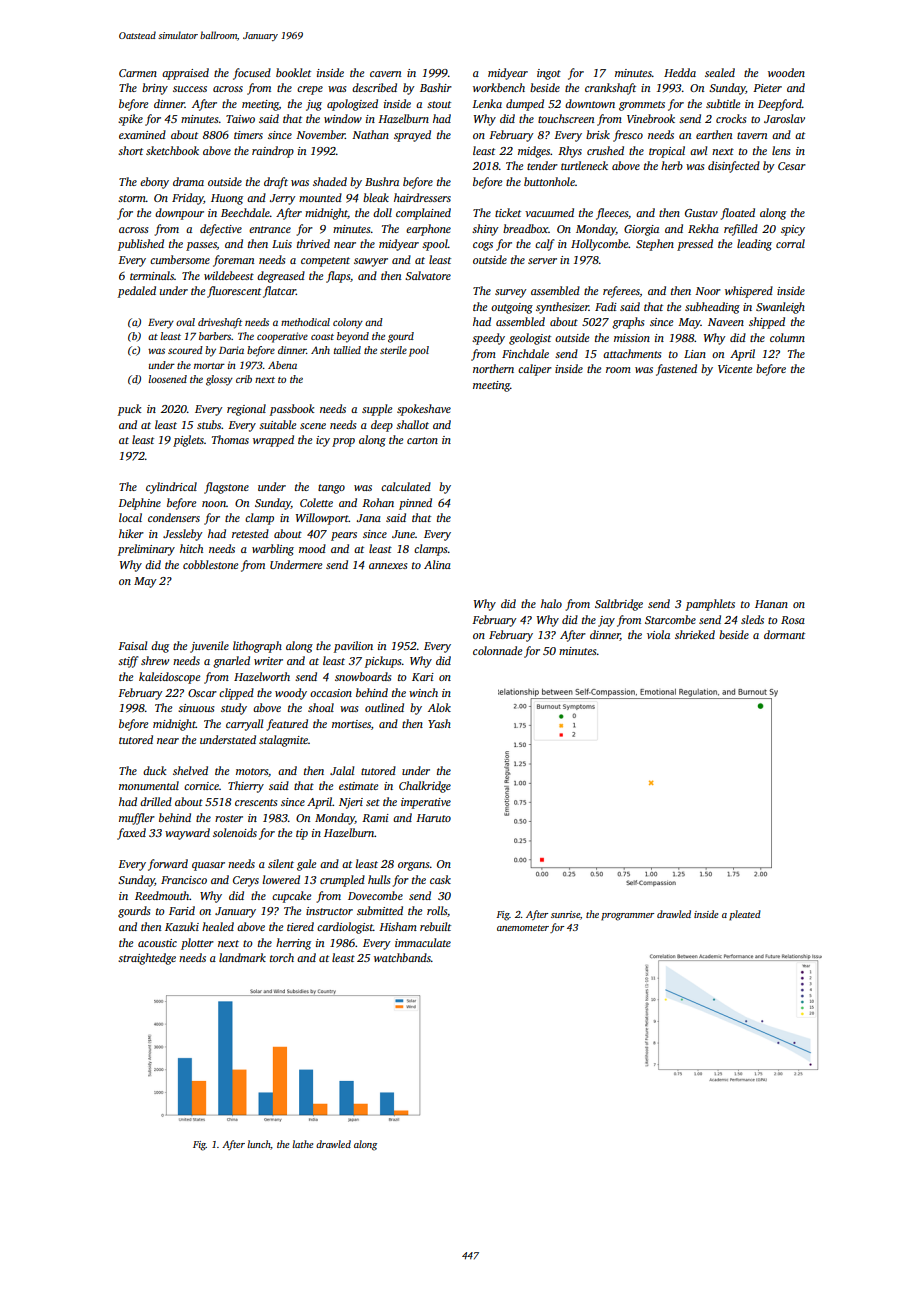  What do you see at coordinates (302, 1144) in the document?
I see `lathe` at bounding box center [302, 1144].
